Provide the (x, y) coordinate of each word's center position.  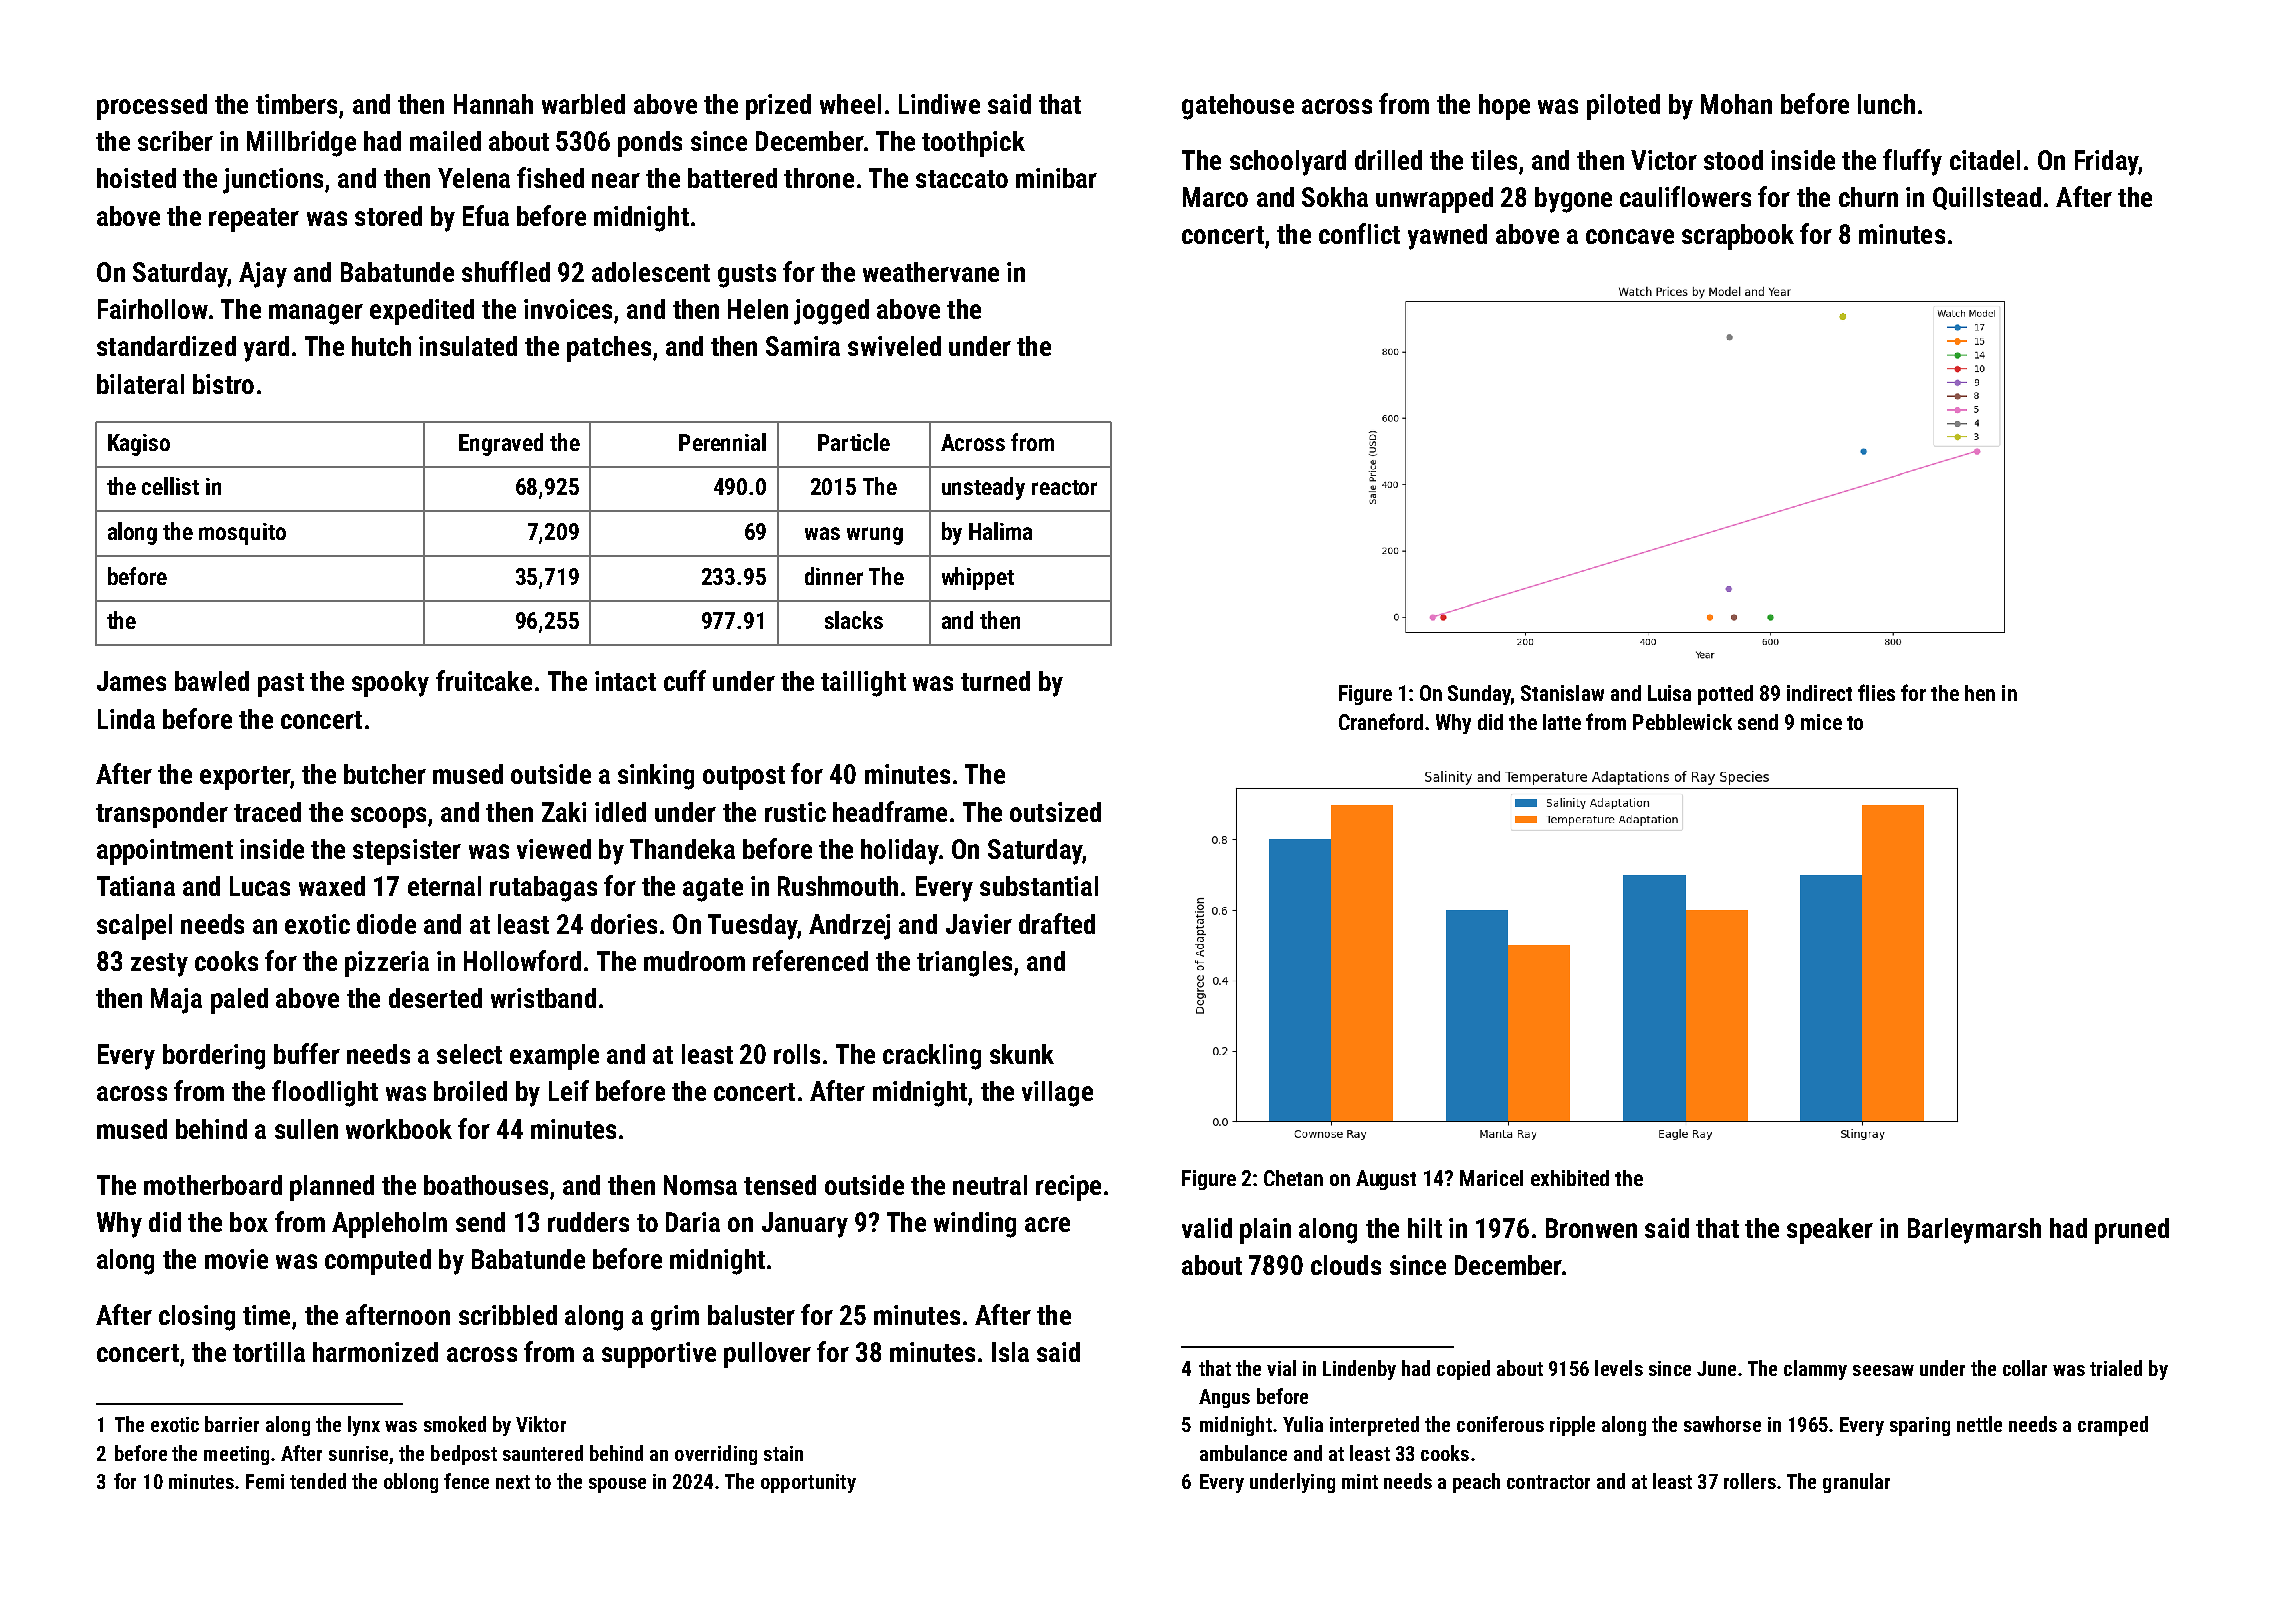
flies (1876, 692)
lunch (1886, 104)
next (513, 1482)
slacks (854, 620)
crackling (932, 1057)
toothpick (973, 144)
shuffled (506, 271)
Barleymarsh (1974, 1231)
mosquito (242, 534)
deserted (435, 998)
